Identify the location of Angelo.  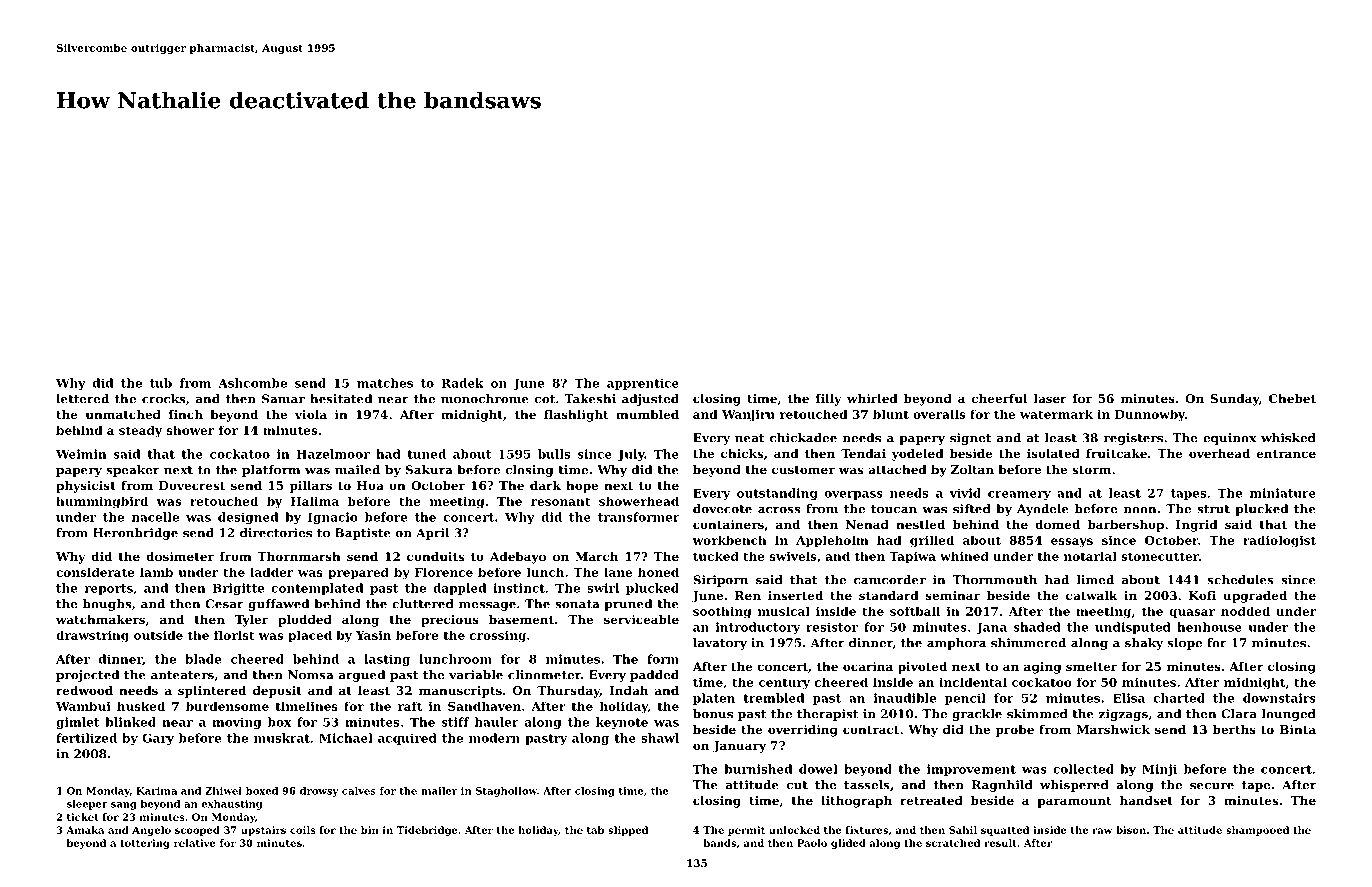
(151, 831).
